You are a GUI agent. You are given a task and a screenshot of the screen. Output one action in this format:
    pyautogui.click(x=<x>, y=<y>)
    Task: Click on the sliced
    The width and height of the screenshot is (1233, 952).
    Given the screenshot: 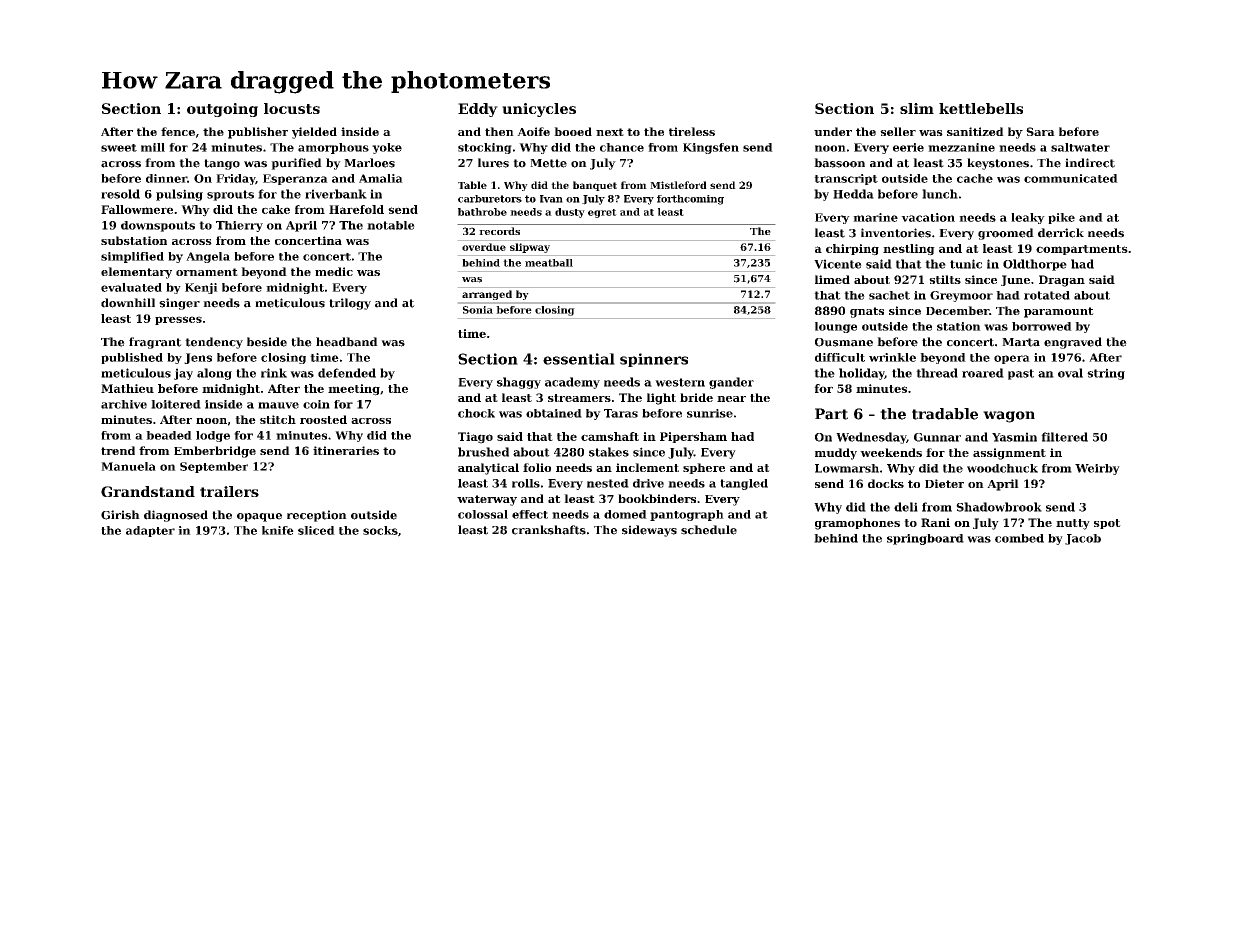 What is the action you would take?
    pyautogui.click(x=316, y=530)
